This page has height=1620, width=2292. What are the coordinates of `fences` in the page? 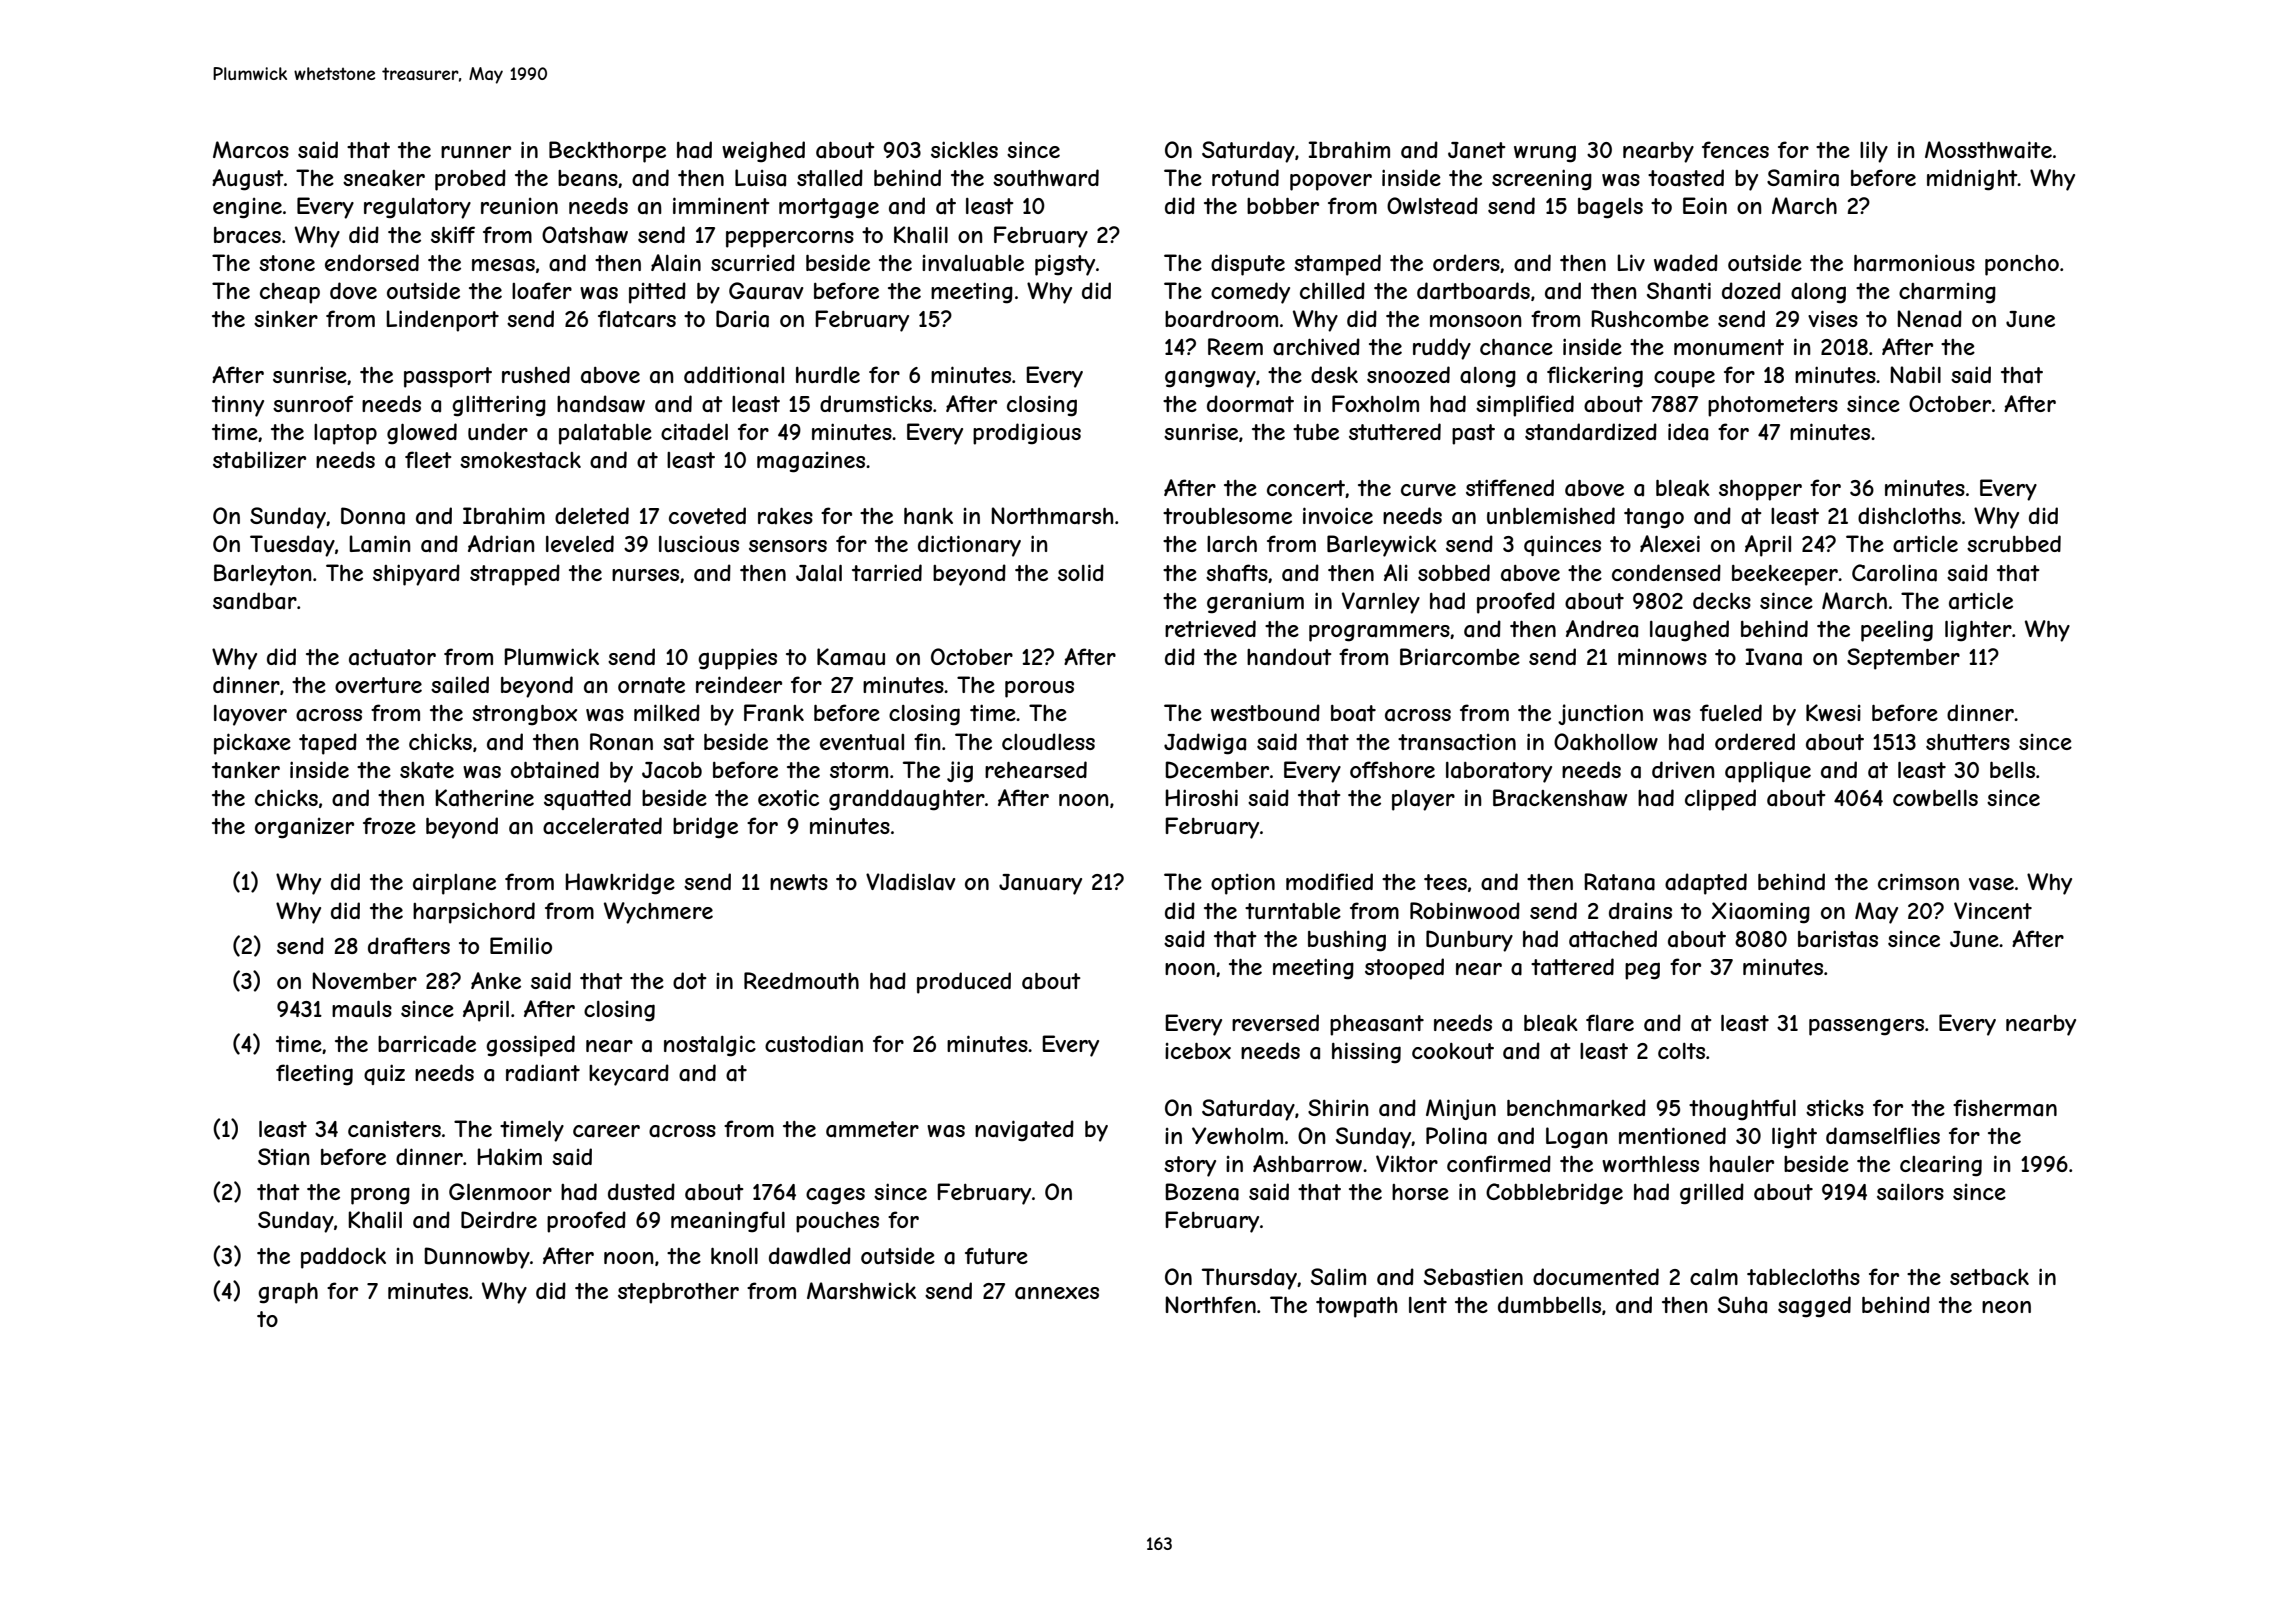 It's located at (1735, 149).
